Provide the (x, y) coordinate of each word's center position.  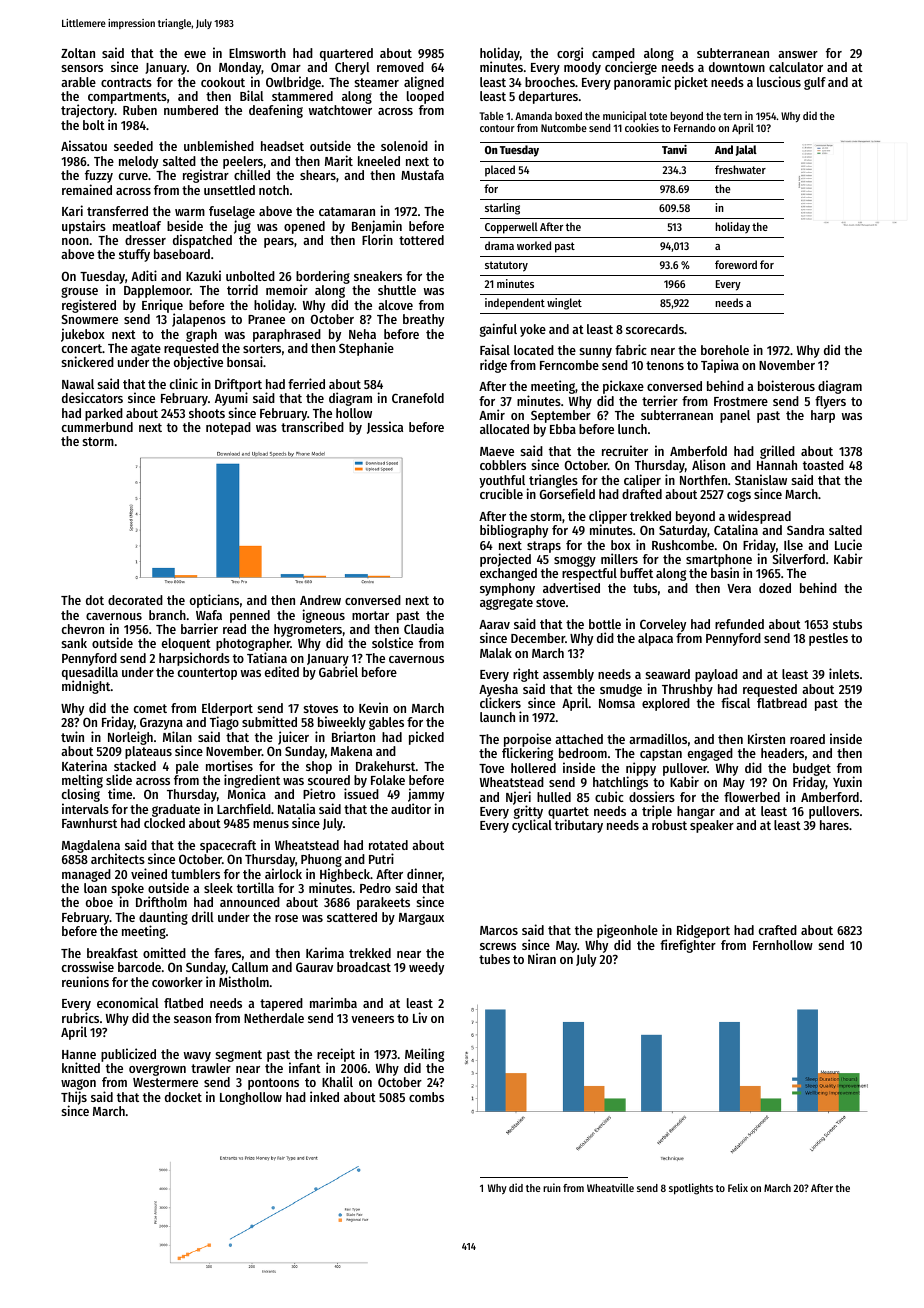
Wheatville (610, 1187)
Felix (738, 1187)
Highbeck (345, 875)
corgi (570, 54)
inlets (844, 673)
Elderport (227, 710)
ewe (195, 54)
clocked (164, 823)
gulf (815, 83)
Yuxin (847, 781)
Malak (496, 653)
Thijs (74, 1098)
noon (75, 241)
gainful (498, 330)
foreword (736, 264)
